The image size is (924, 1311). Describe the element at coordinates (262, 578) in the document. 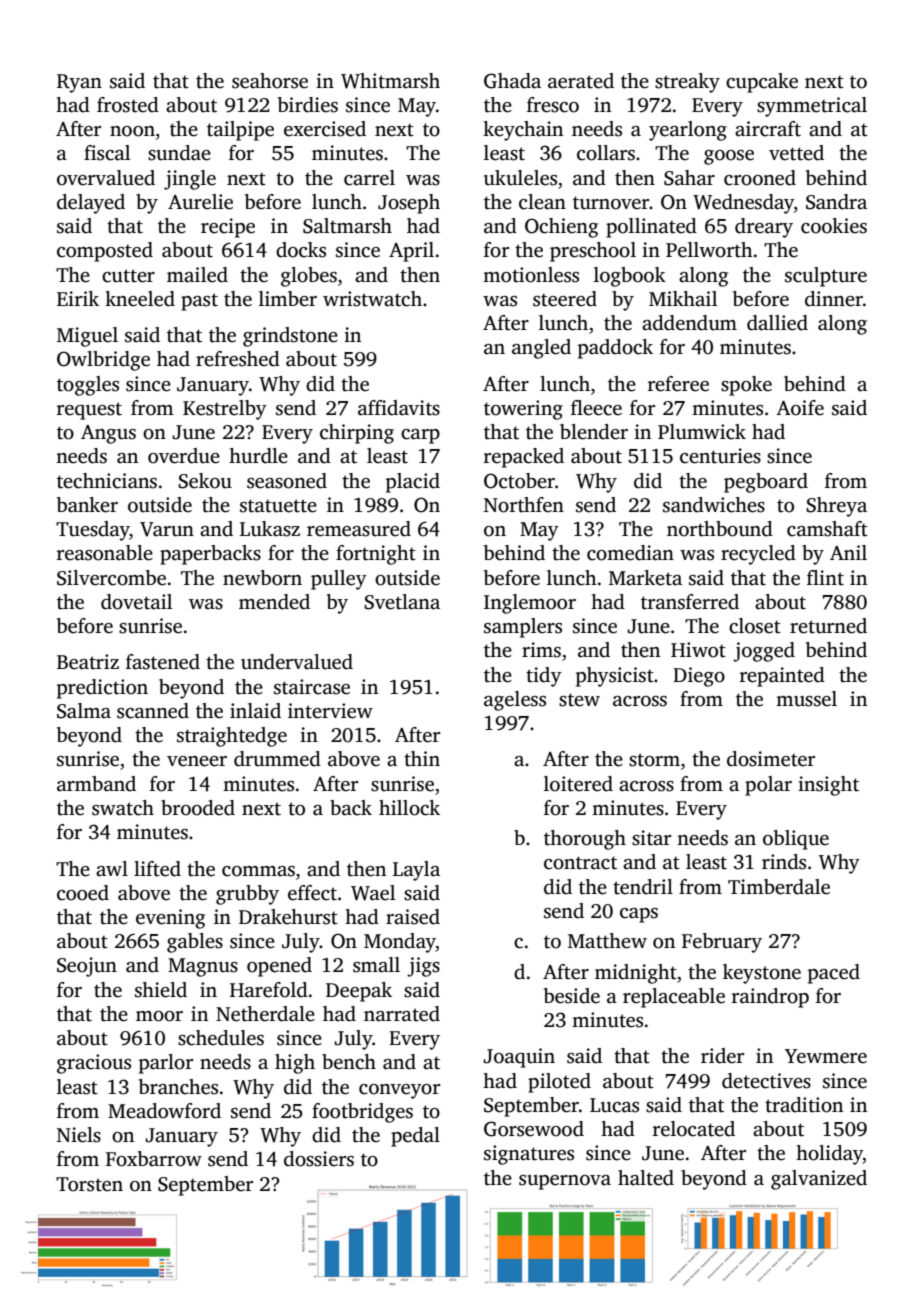

I see `newborn` at that location.
